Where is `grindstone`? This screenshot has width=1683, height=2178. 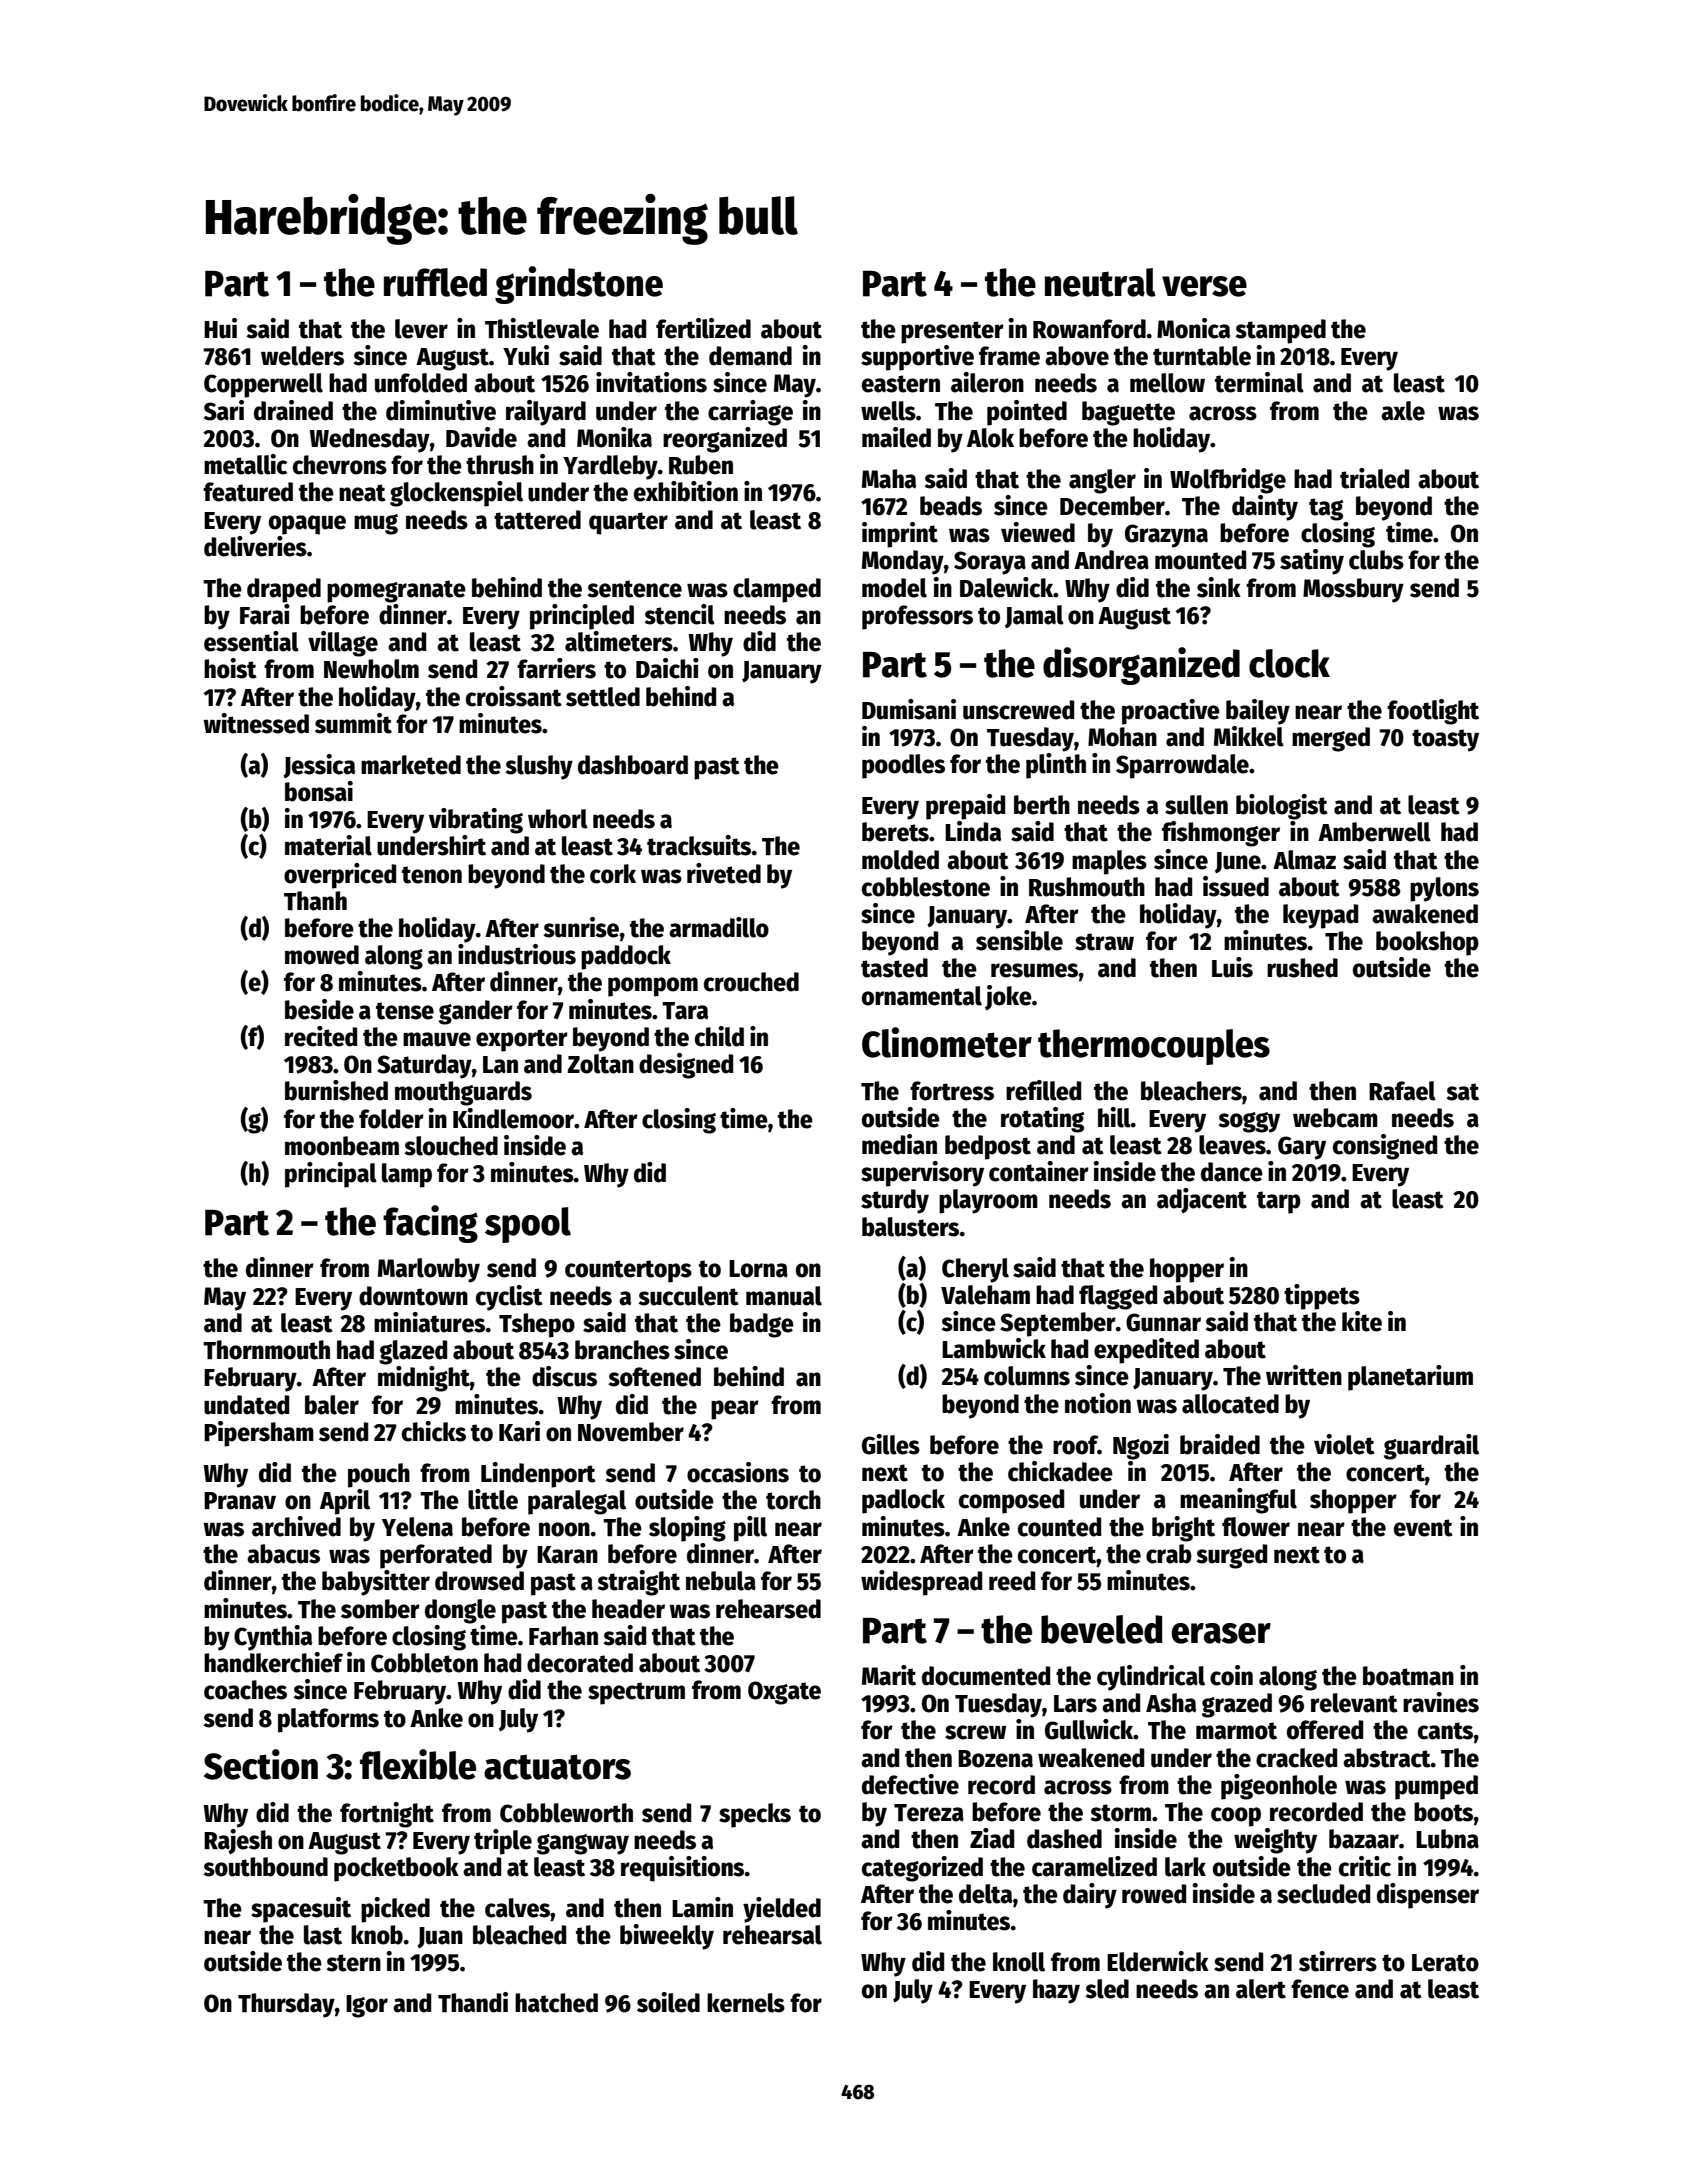 grindstone is located at coordinates (579, 285).
